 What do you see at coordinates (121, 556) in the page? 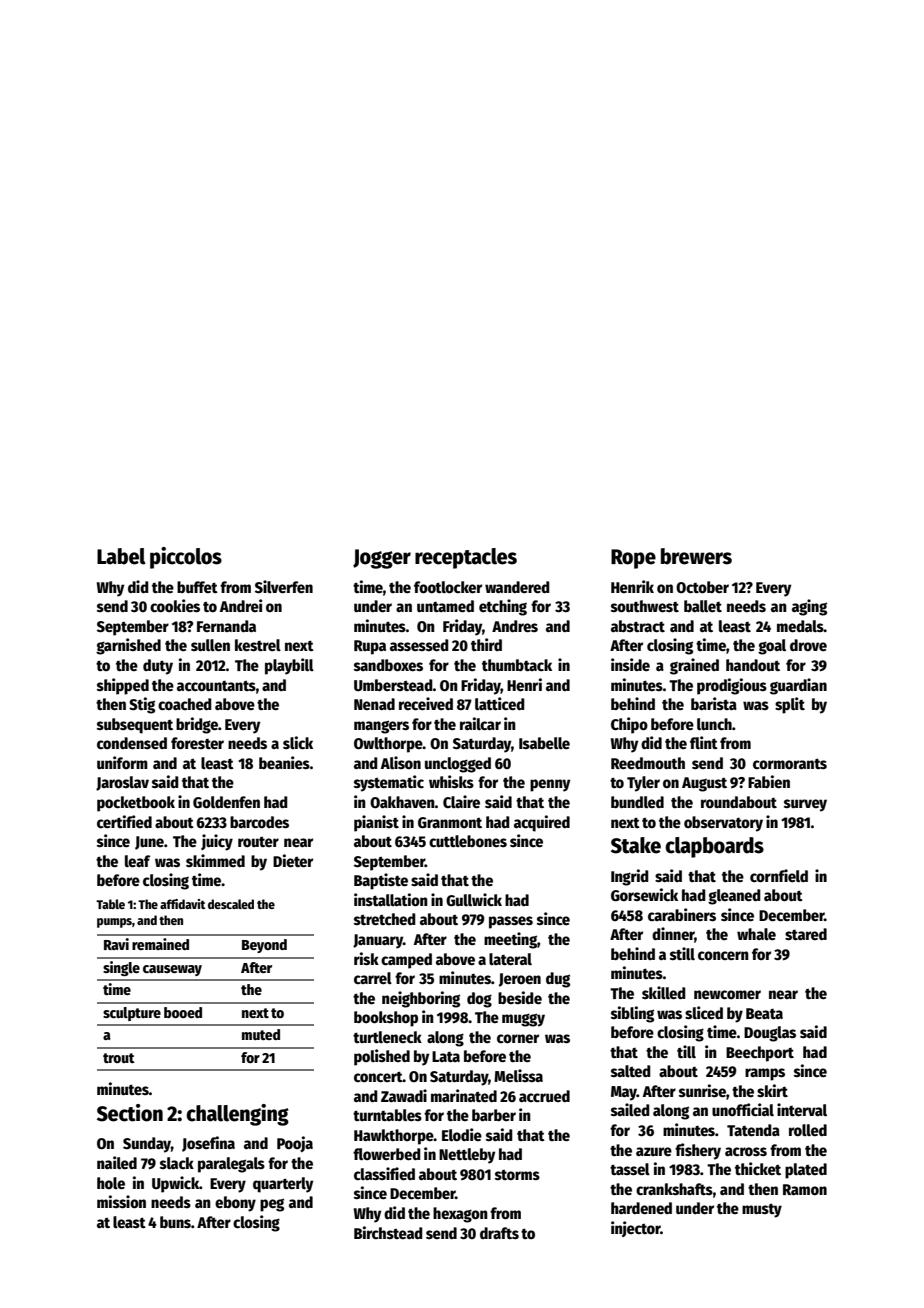
I see `Label` at bounding box center [121, 556].
